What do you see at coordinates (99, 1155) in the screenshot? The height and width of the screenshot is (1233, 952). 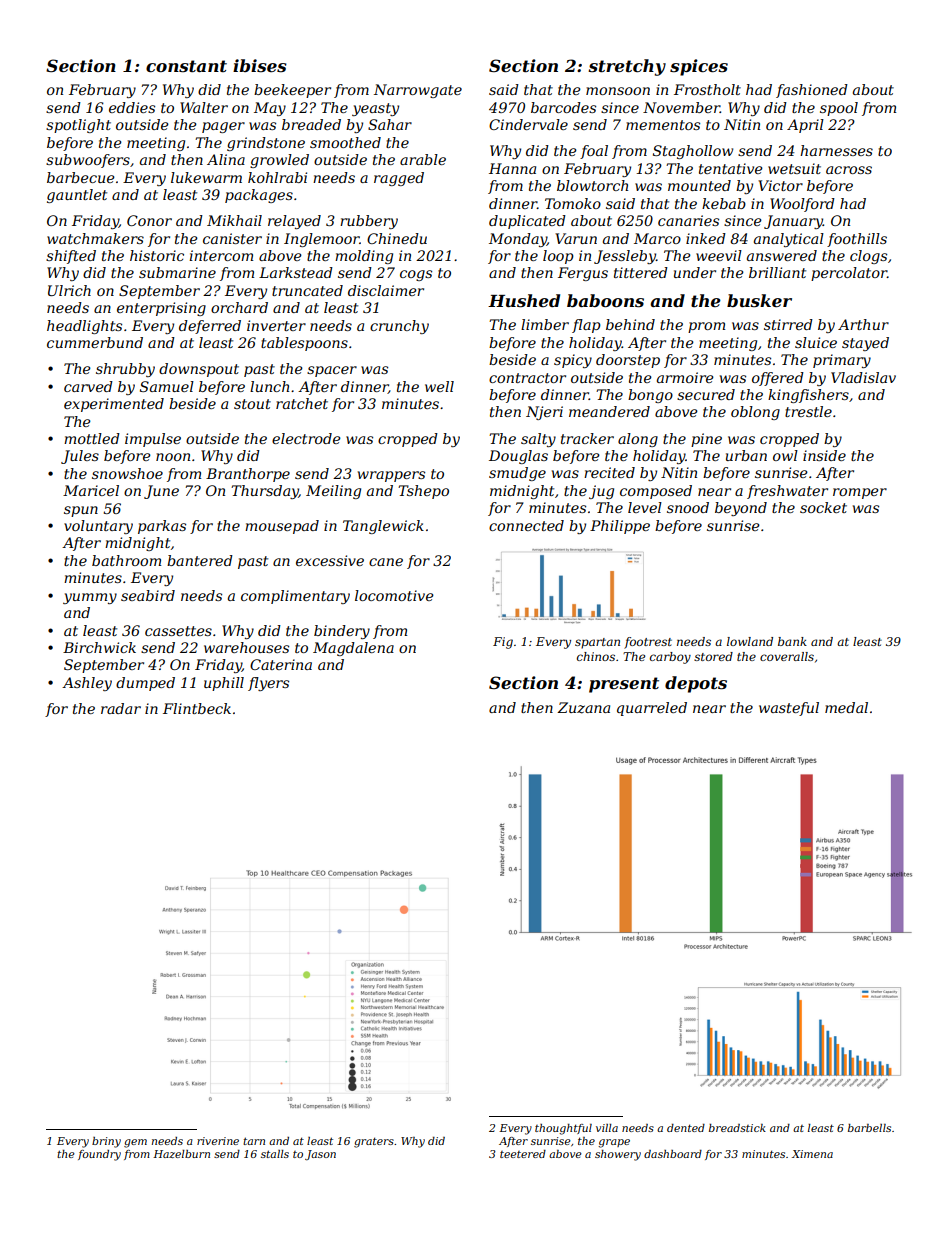 I see `foundry` at bounding box center [99, 1155].
